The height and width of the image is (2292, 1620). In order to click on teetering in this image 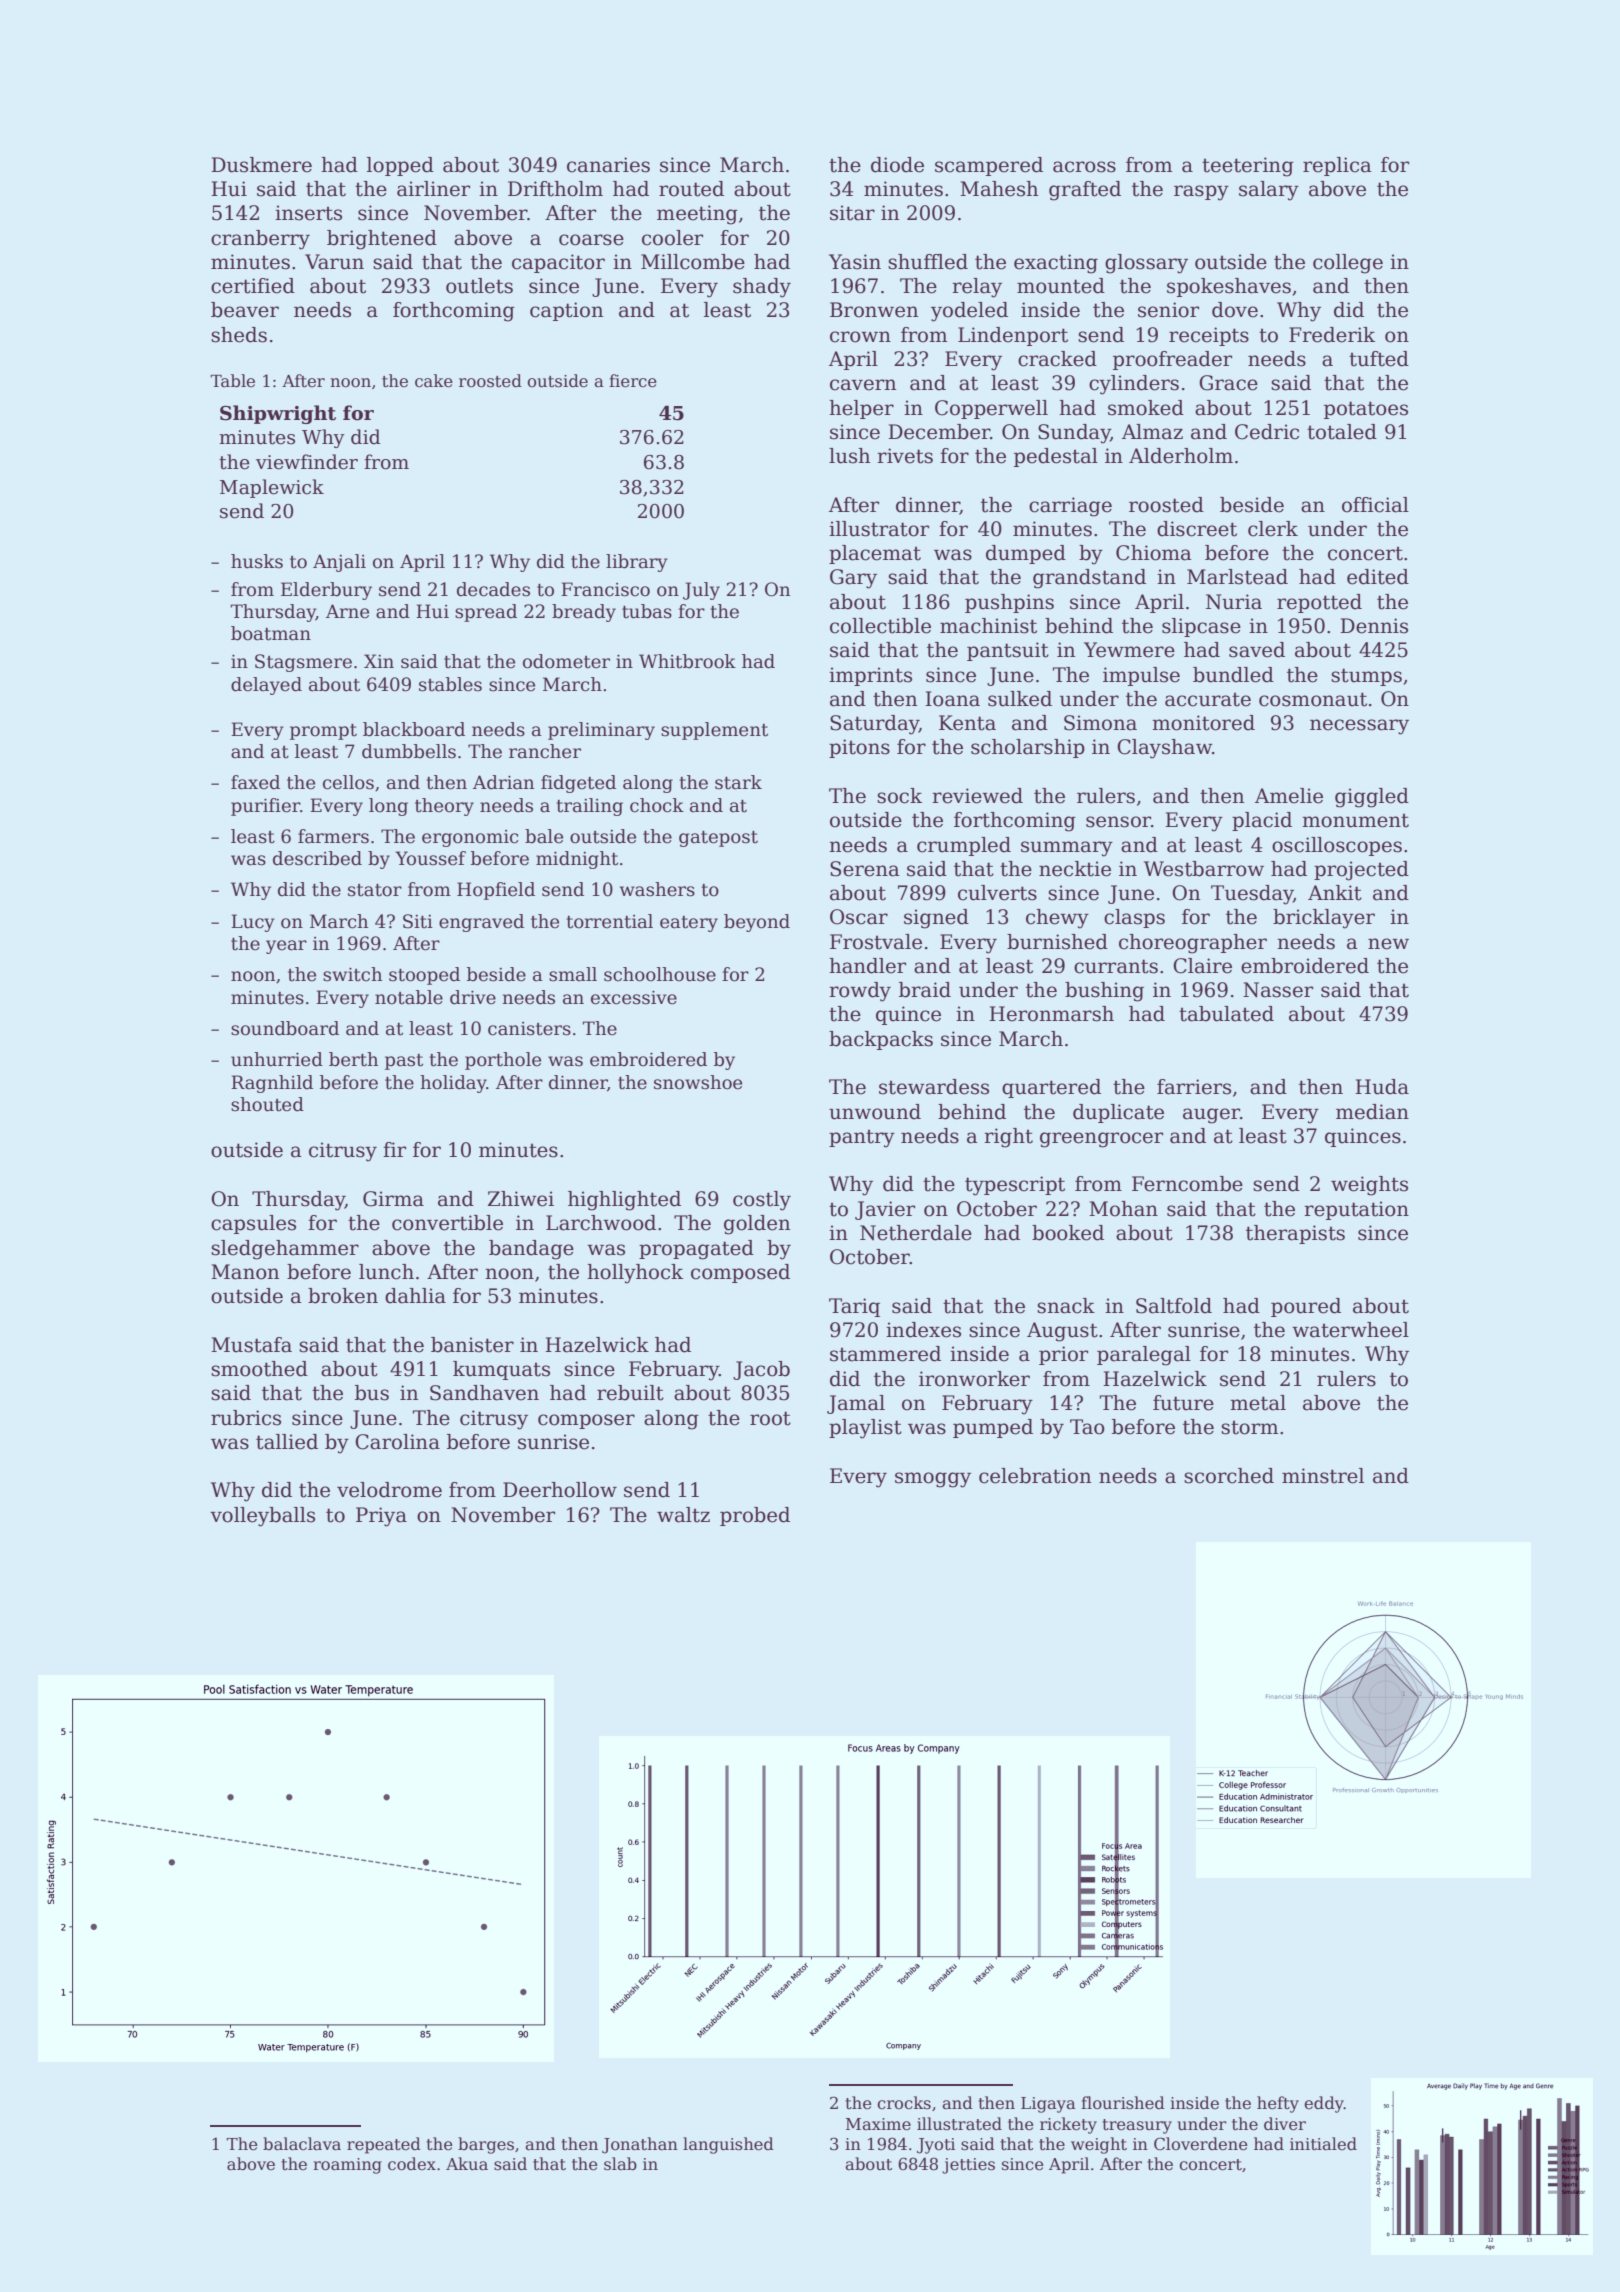, I will do `click(1248, 167)`.
